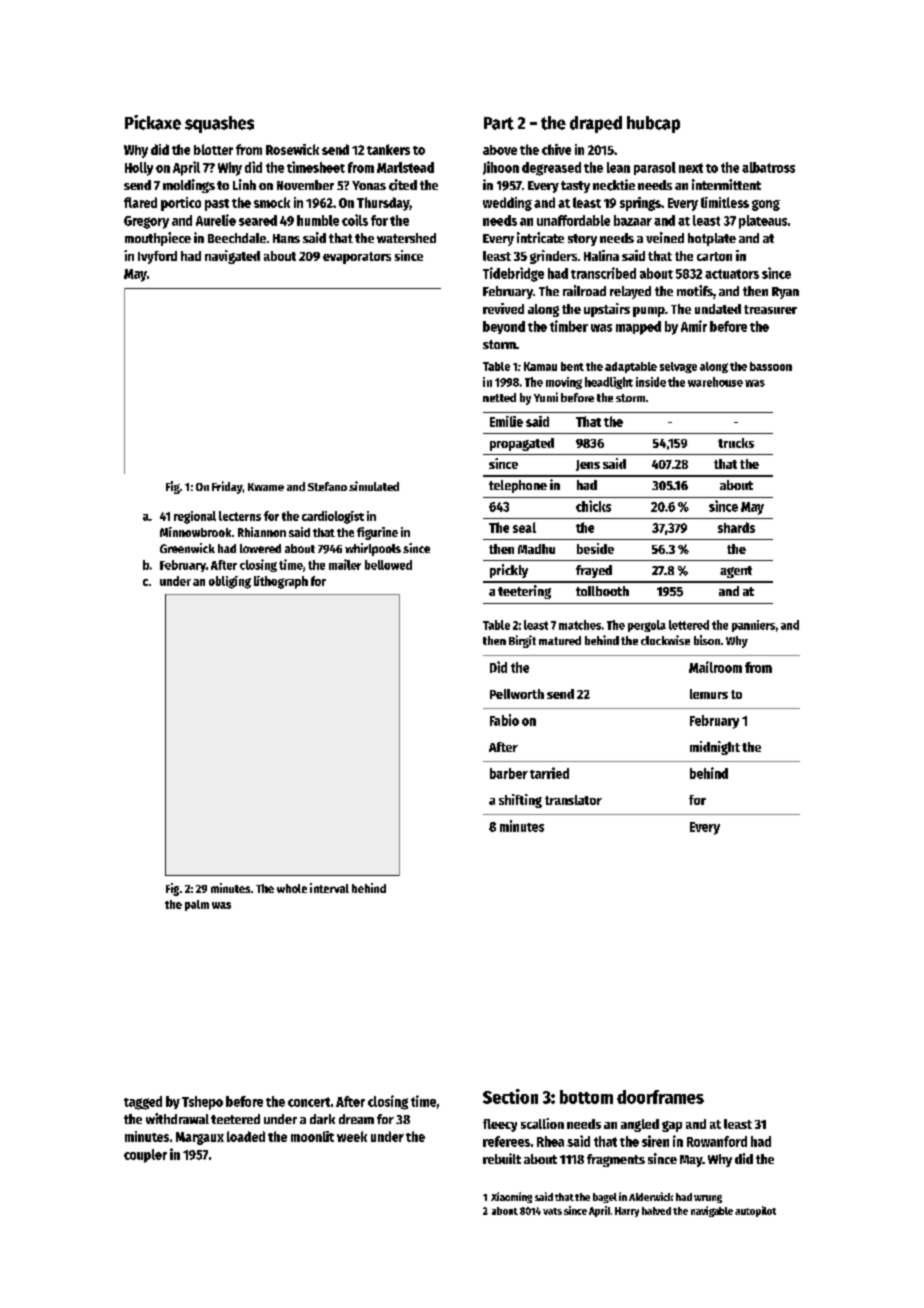 Image resolution: width=924 pixels, height=1308 pixels. I want to click on midnight, so click(715, 748).
